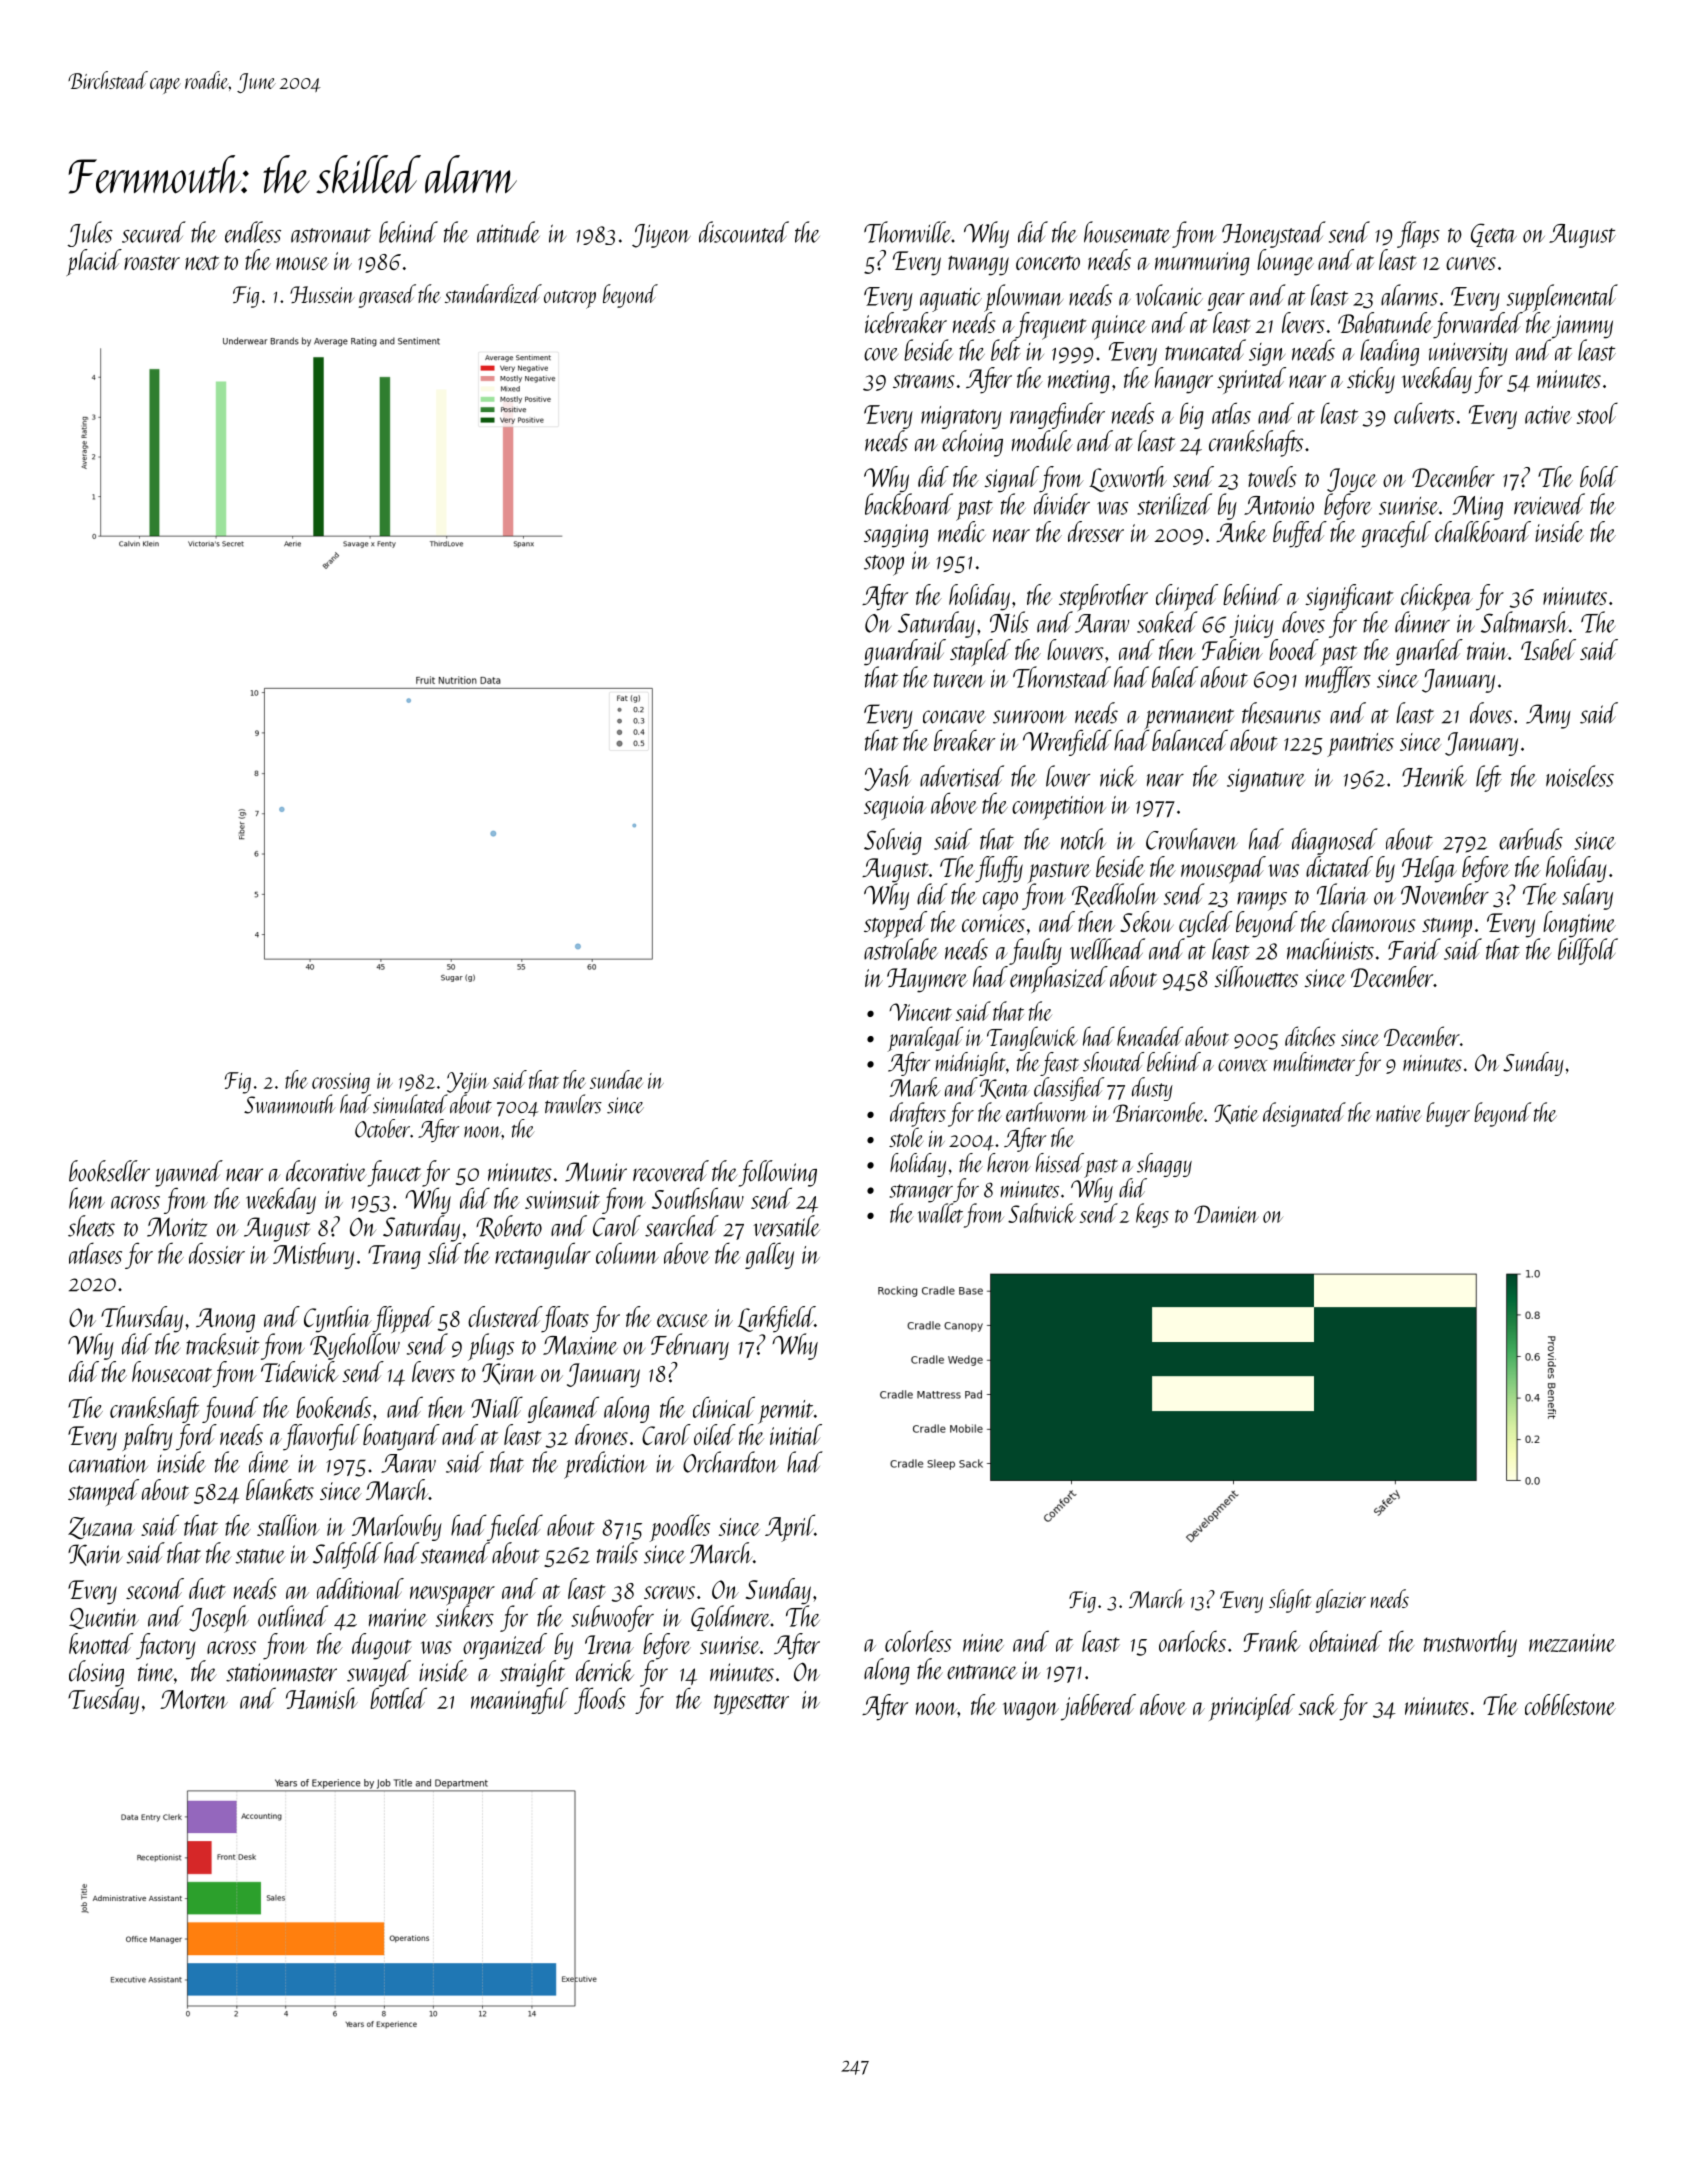  Describe the element at coordinates (468, 1083) in the document. I see `Yejin` at that location.
